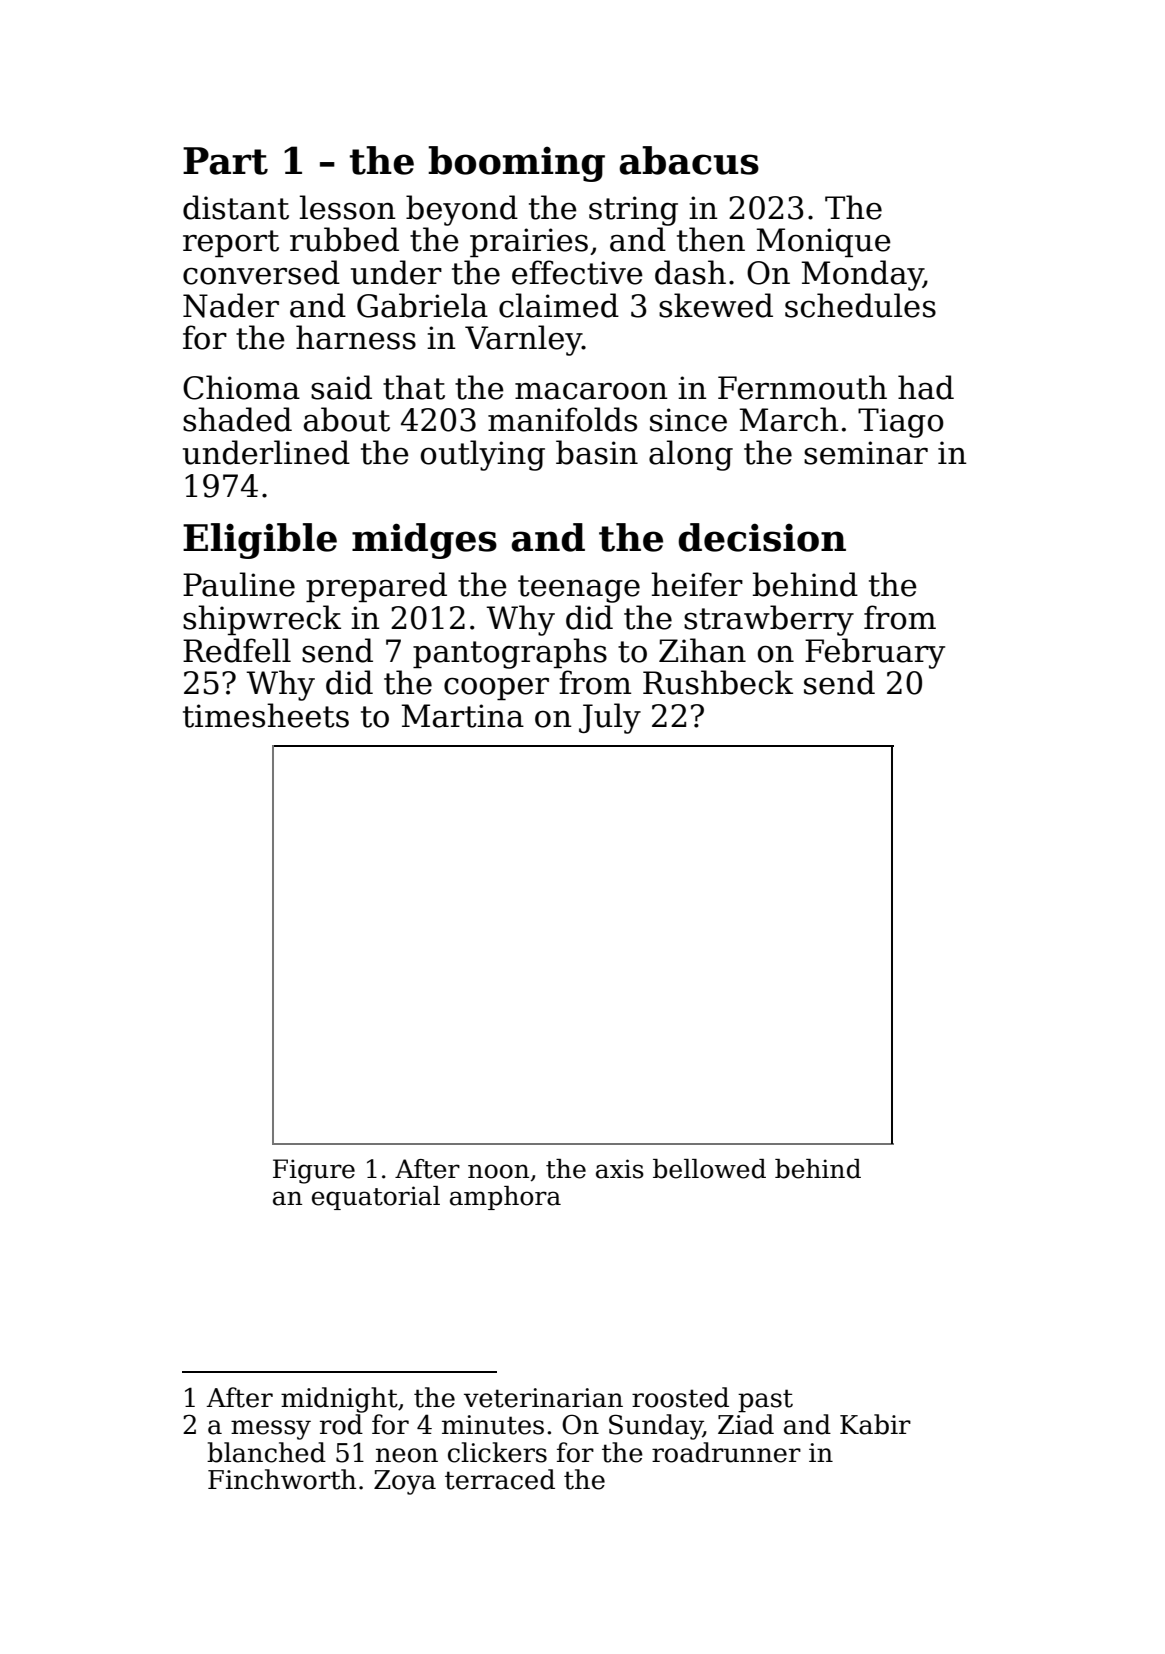 This screenshot has width=1165, height=1654. I want to click on timesheets, so click(266, 715).
